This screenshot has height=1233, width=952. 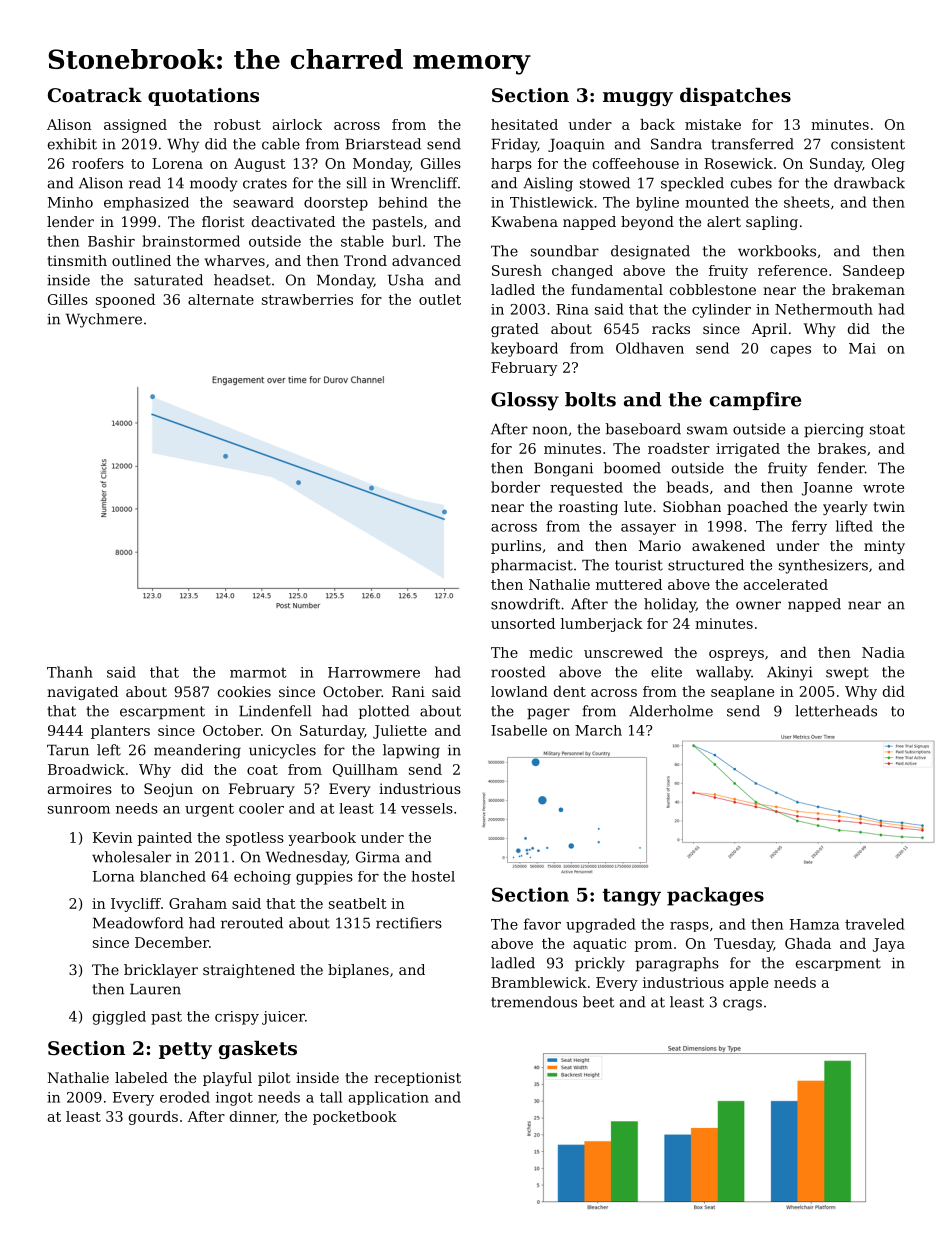 I want to click on grated, so click(x=515, y=330).
